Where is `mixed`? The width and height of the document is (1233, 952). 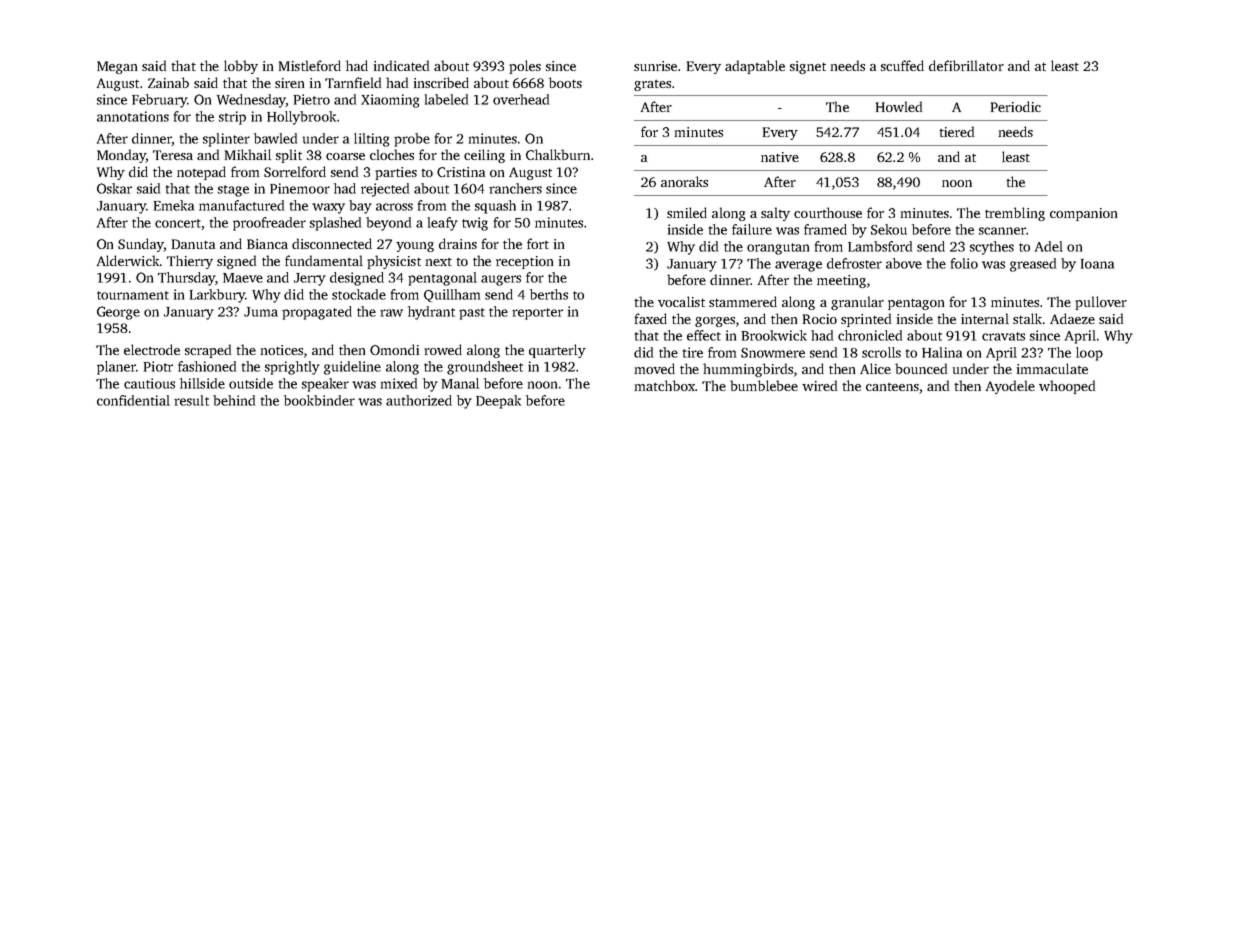
mixed is located at coordinates (399, 383).
